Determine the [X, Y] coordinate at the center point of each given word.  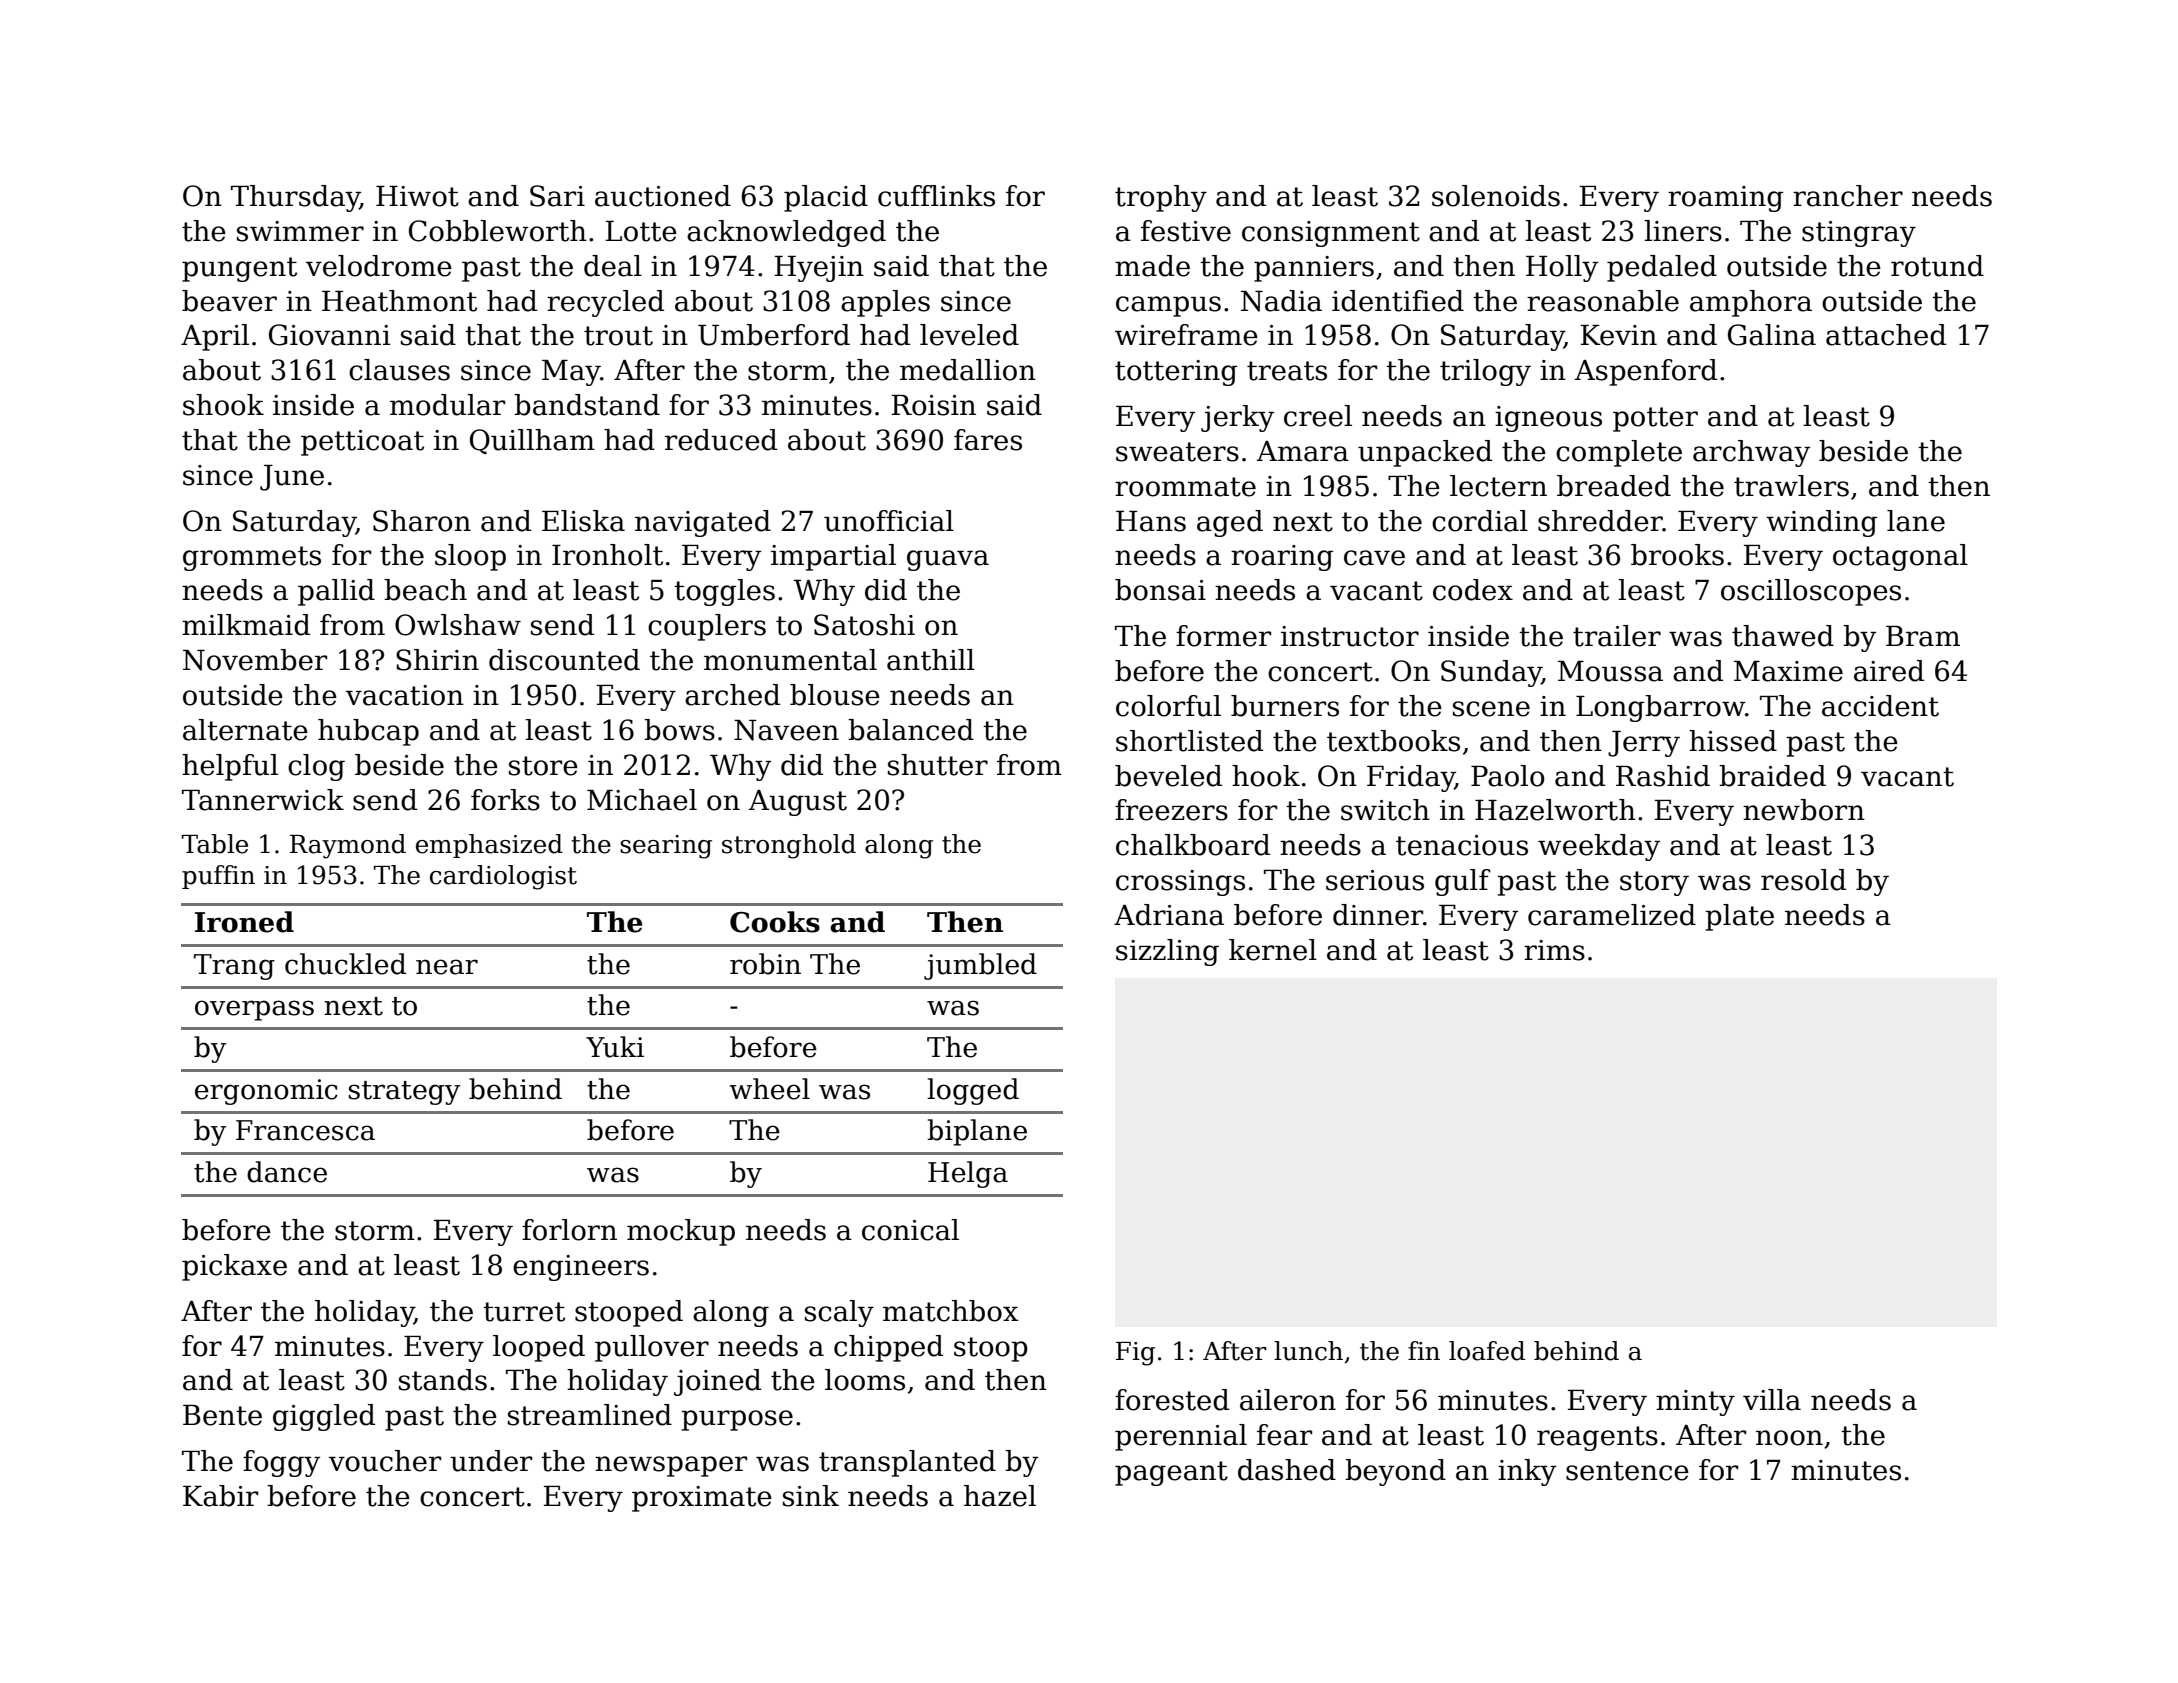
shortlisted [1189, 741]
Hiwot [417, 196]
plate [1739, 917]
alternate [245, 730]
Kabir [220, 1496]
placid [826, 198]
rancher [1848, 196]
